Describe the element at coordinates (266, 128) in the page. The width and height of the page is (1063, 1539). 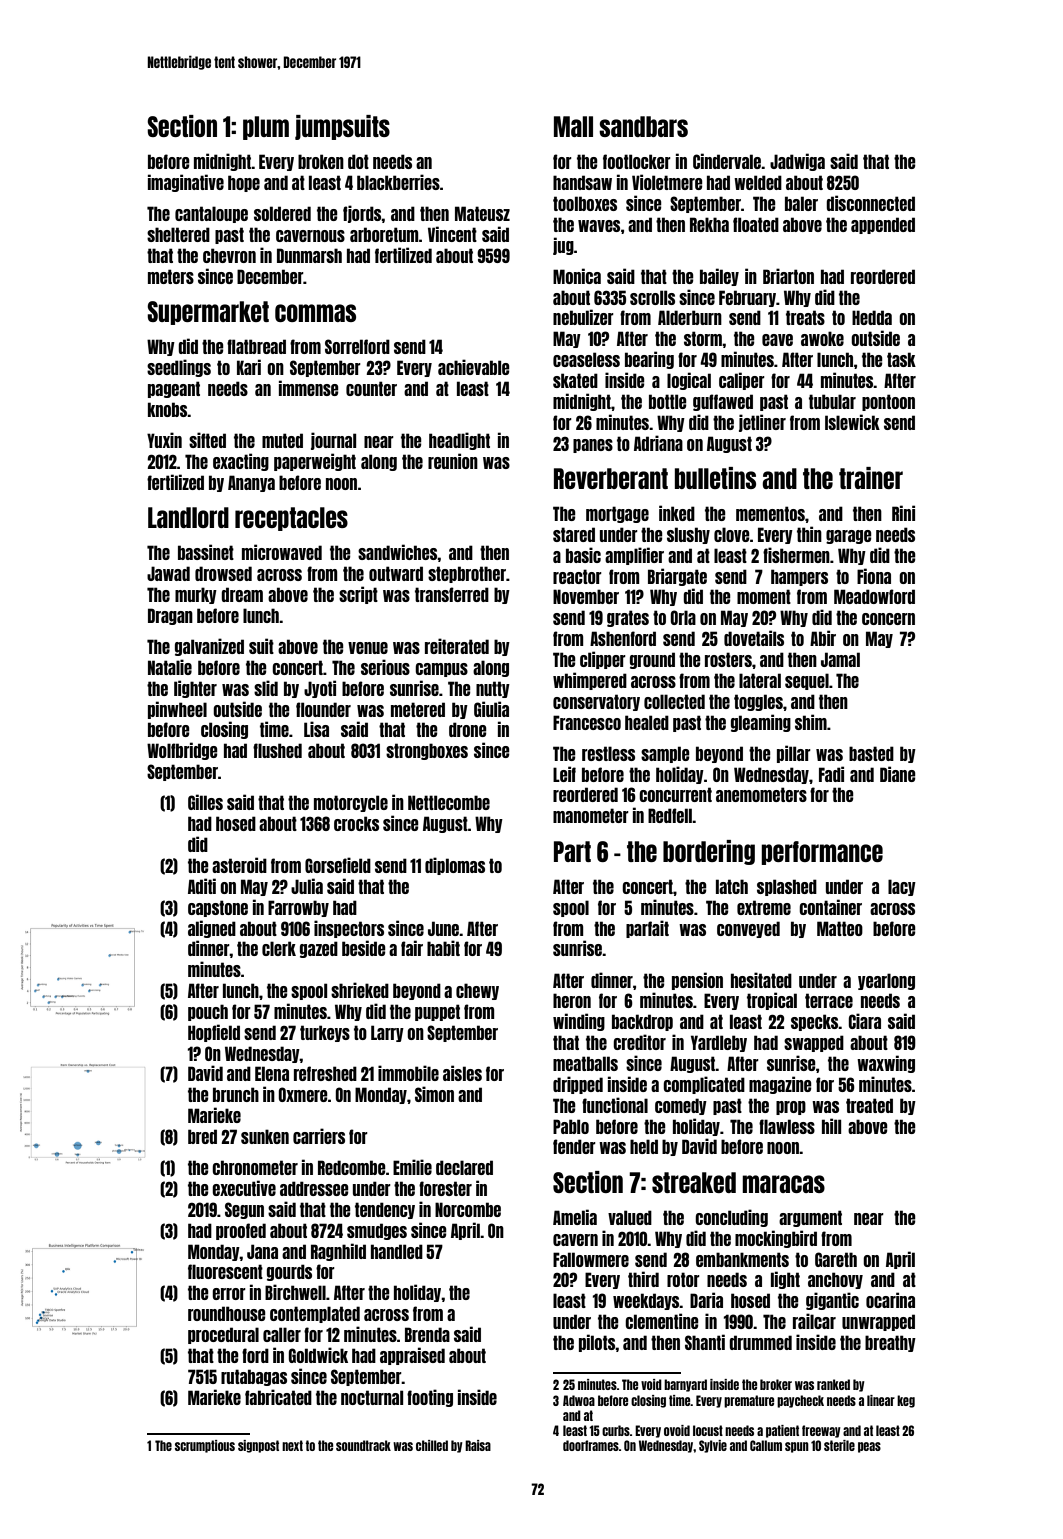
I see `plum` at that location.
